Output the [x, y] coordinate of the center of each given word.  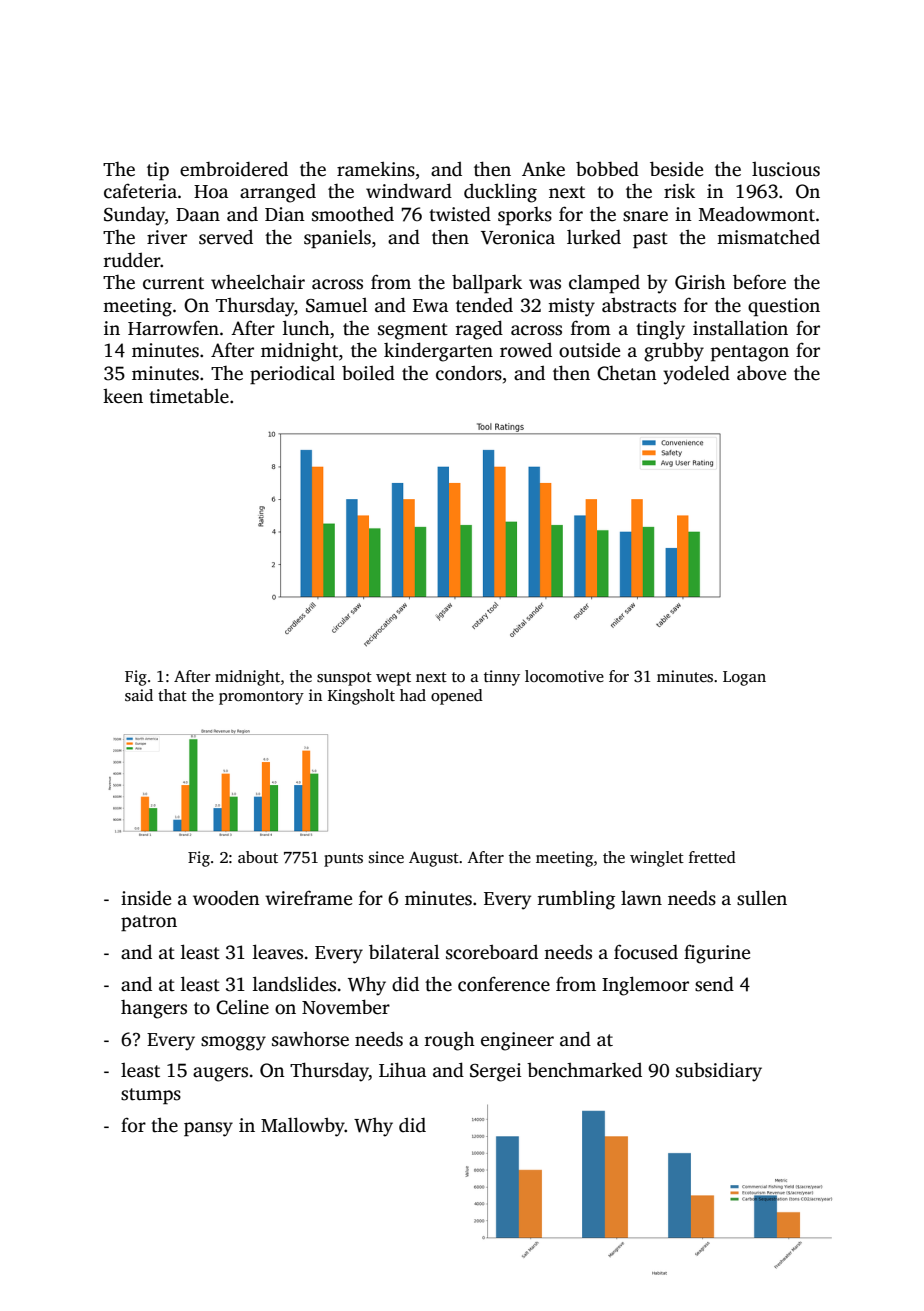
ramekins [376, 169]
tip [158, 171]
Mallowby [303, 1127]
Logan [744, 678]
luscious [786, 169]
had [413, 695]
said [139, 695]
